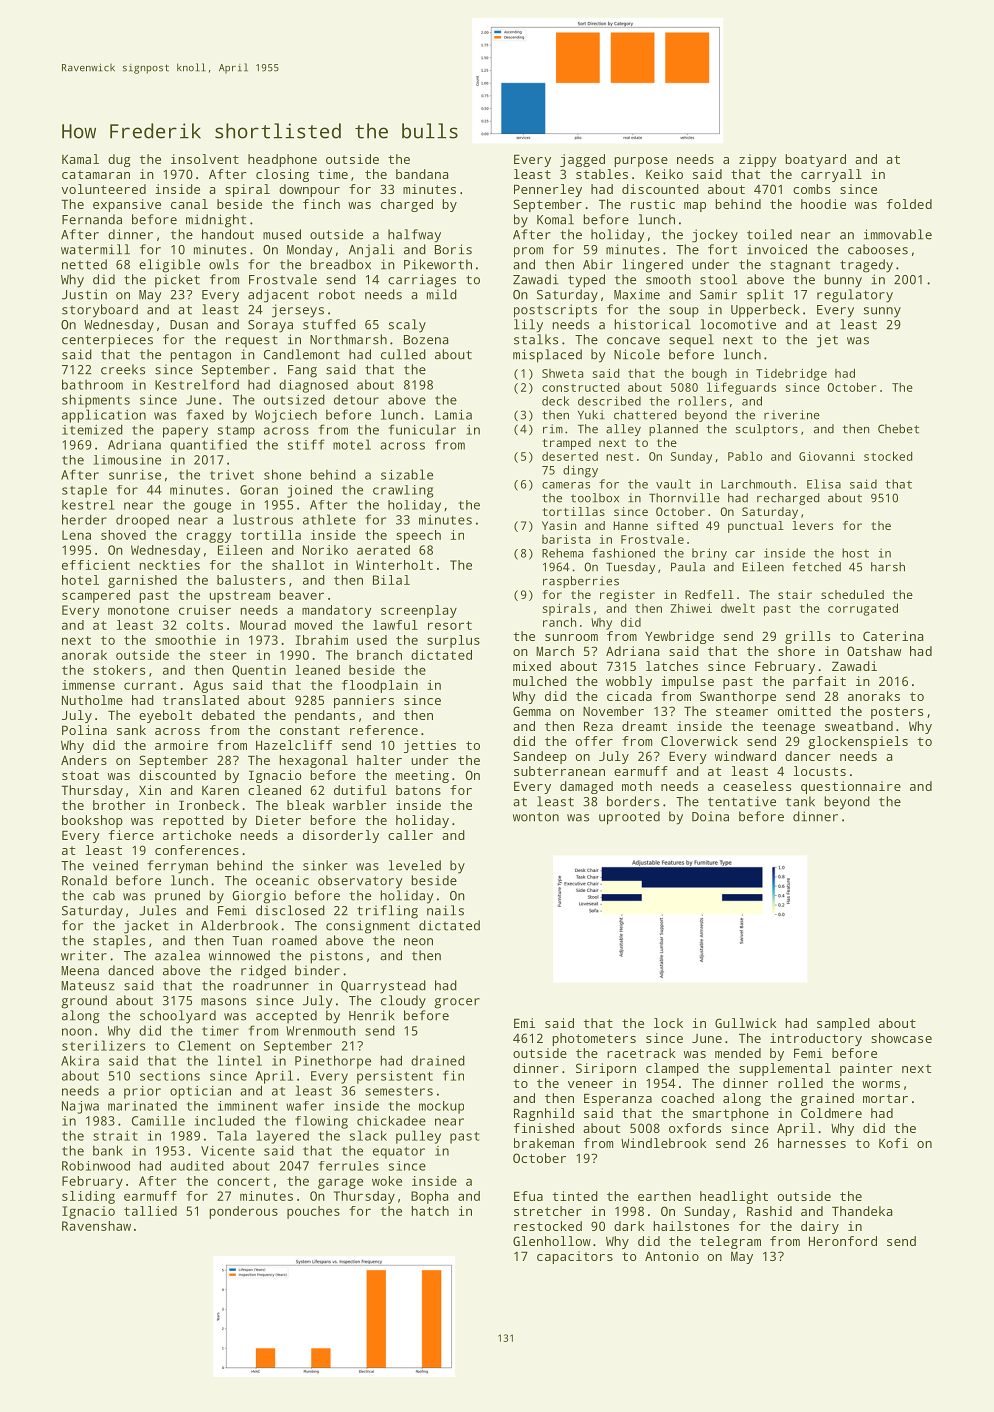 The width and height of the screenshot is (994, 1412). What do you see at coordinates (882, 312) in the screenshot?
I see `sunny` at bounding box center [882, 312].
